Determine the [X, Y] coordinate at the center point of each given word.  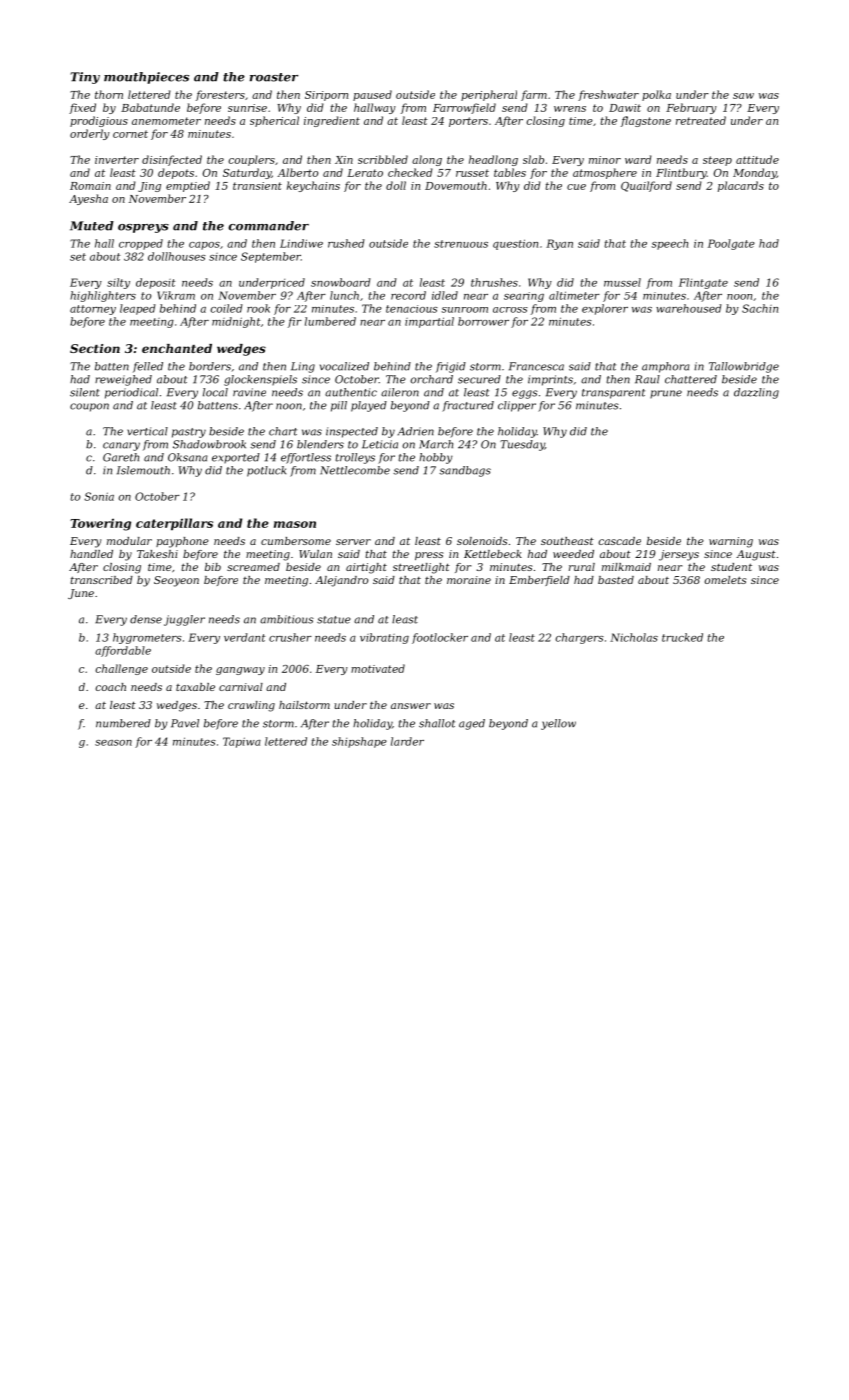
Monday [755, 173]
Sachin [760, 308]
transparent [613, 394]
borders [210, 366]
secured [479, 379]
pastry [189, 433]
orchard [431, 379]
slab [533, 159]
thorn [109, 94]
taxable [195, 687]
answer [411, 706]
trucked [682, 637]
